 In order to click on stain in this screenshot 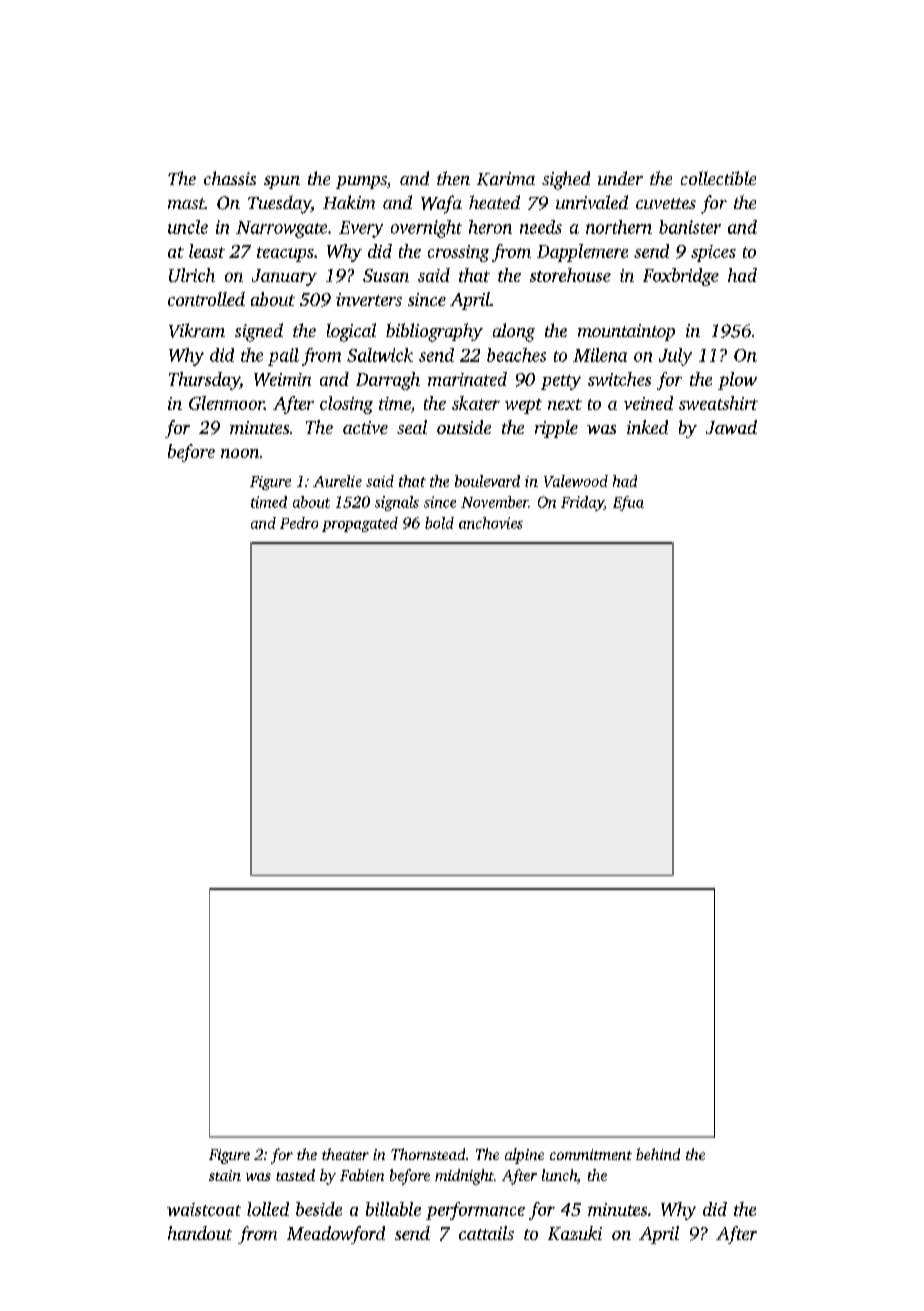, I will do `click(225, 1175)`.
